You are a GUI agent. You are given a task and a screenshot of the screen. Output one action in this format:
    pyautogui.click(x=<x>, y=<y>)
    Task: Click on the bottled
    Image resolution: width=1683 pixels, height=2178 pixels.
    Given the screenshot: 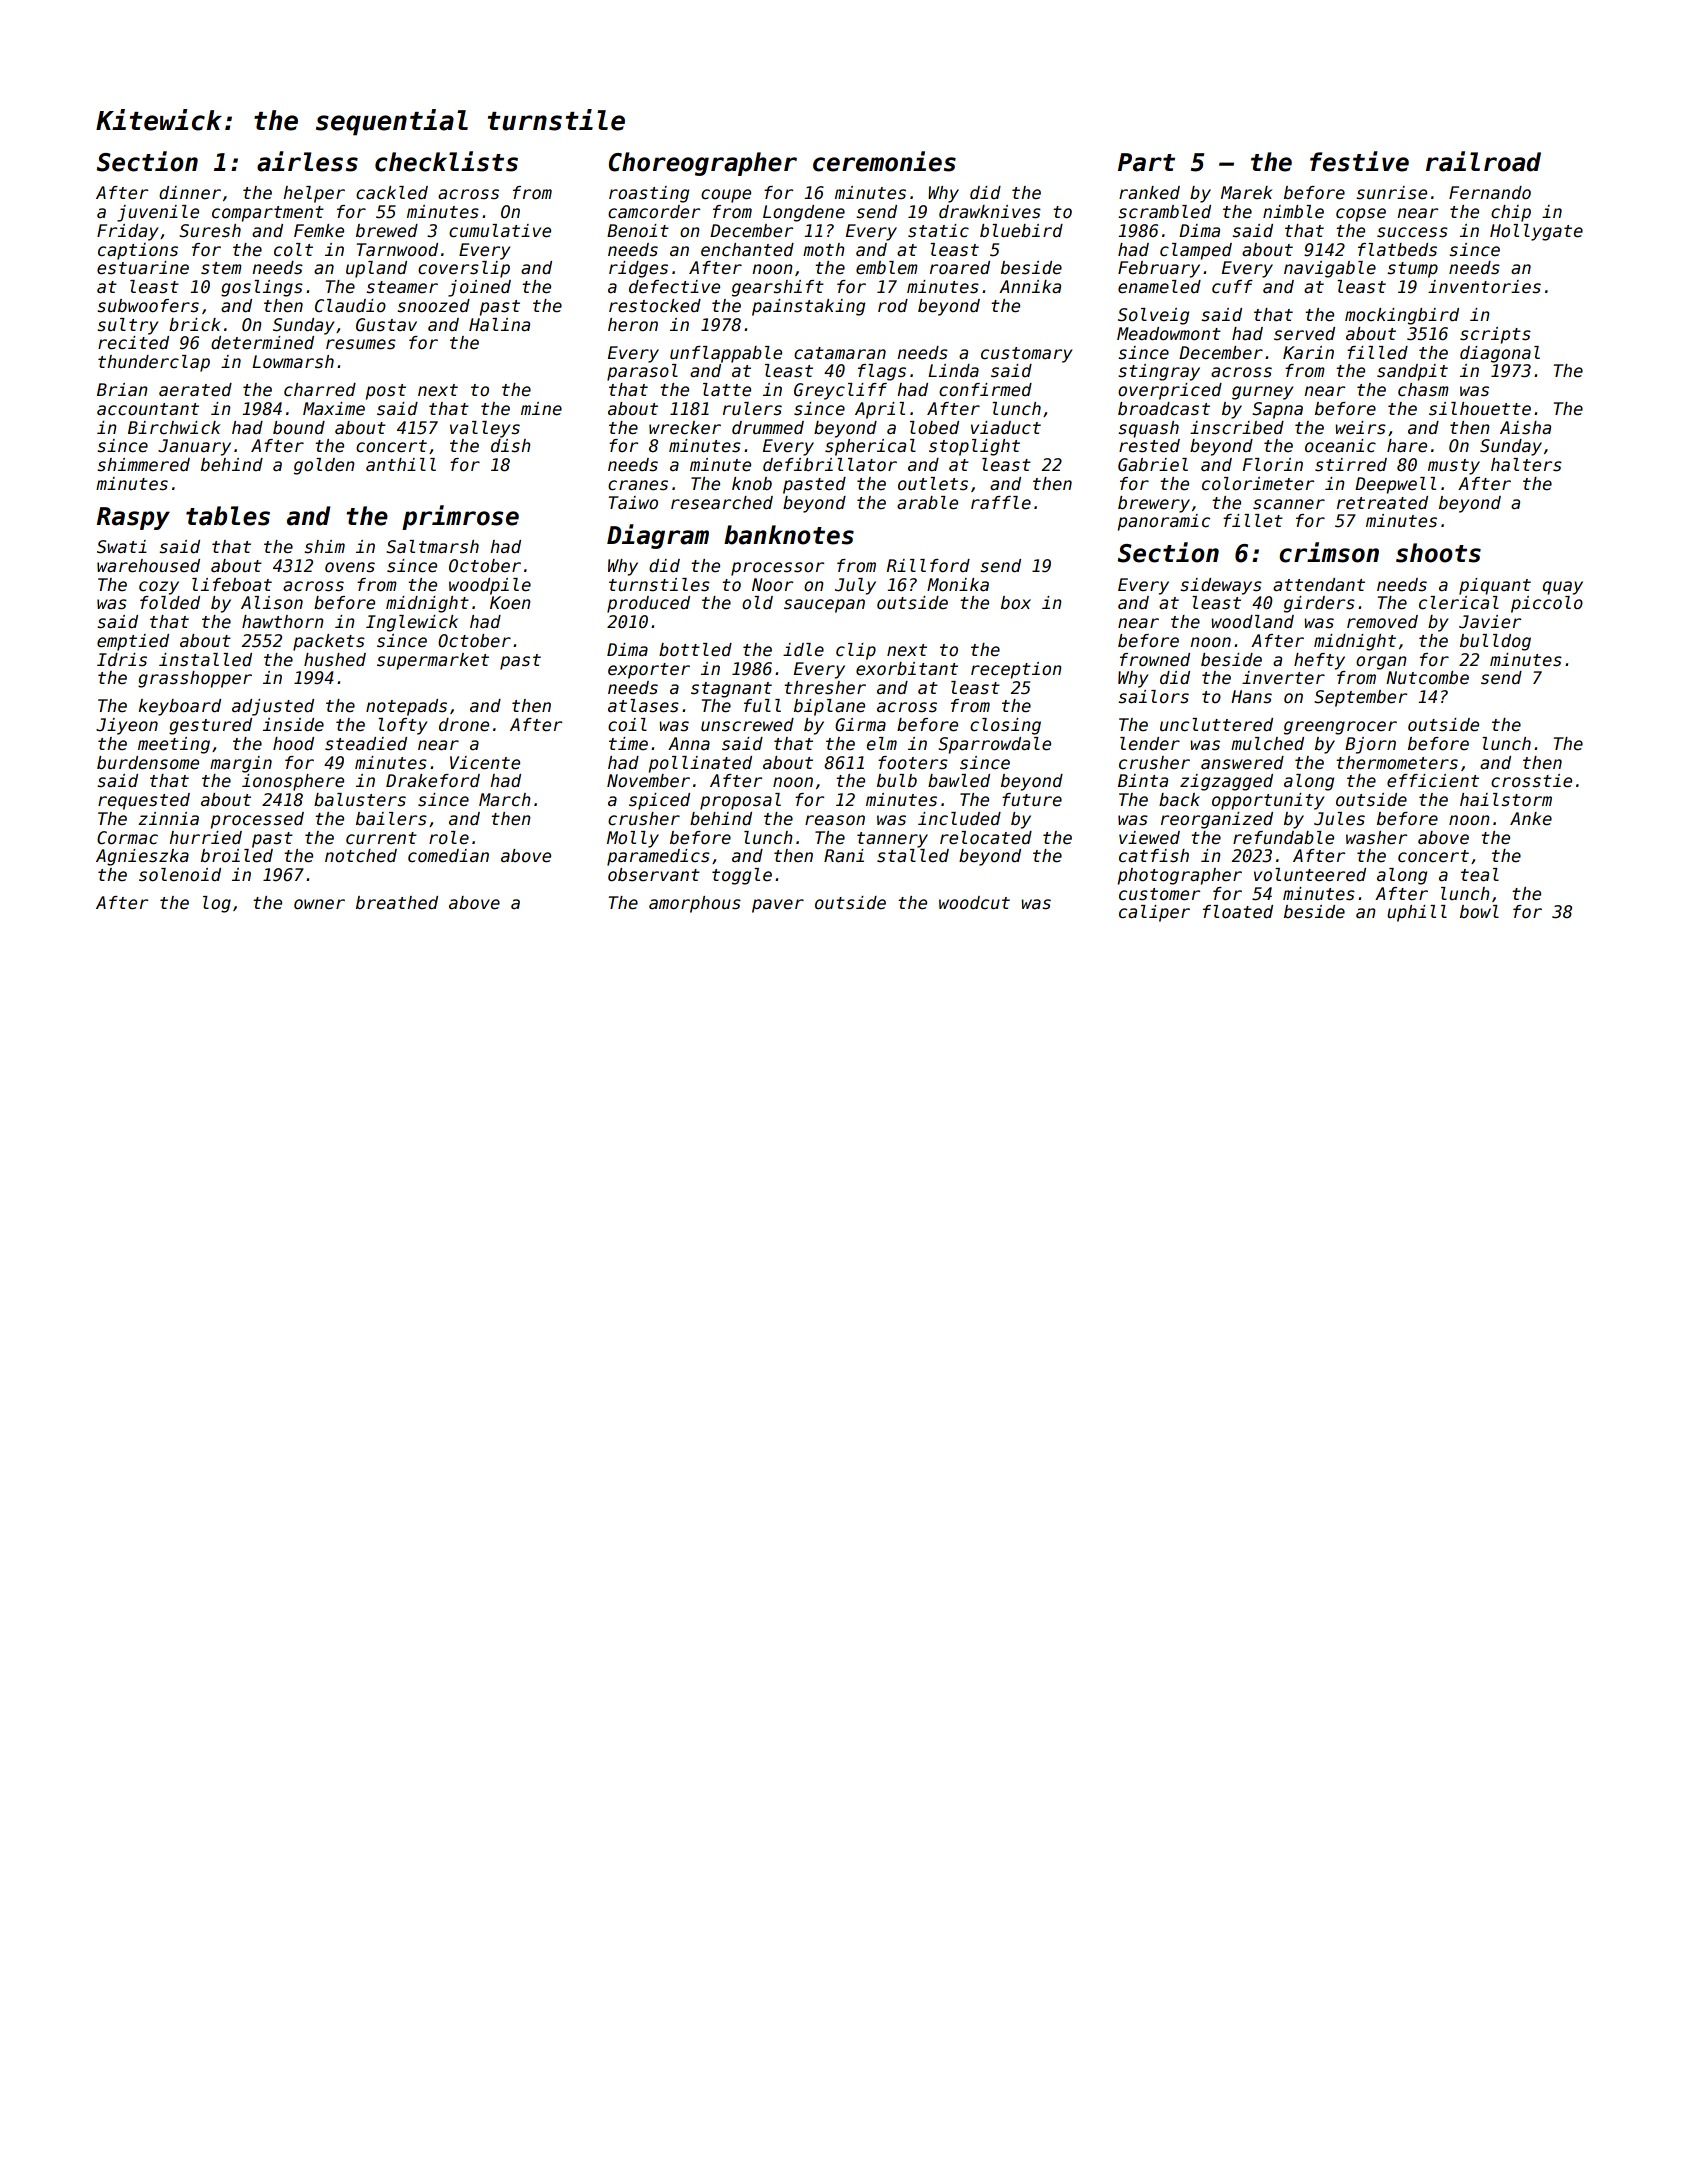 What is the action you would take?
    pyautogui.click(x=695, y=650)
